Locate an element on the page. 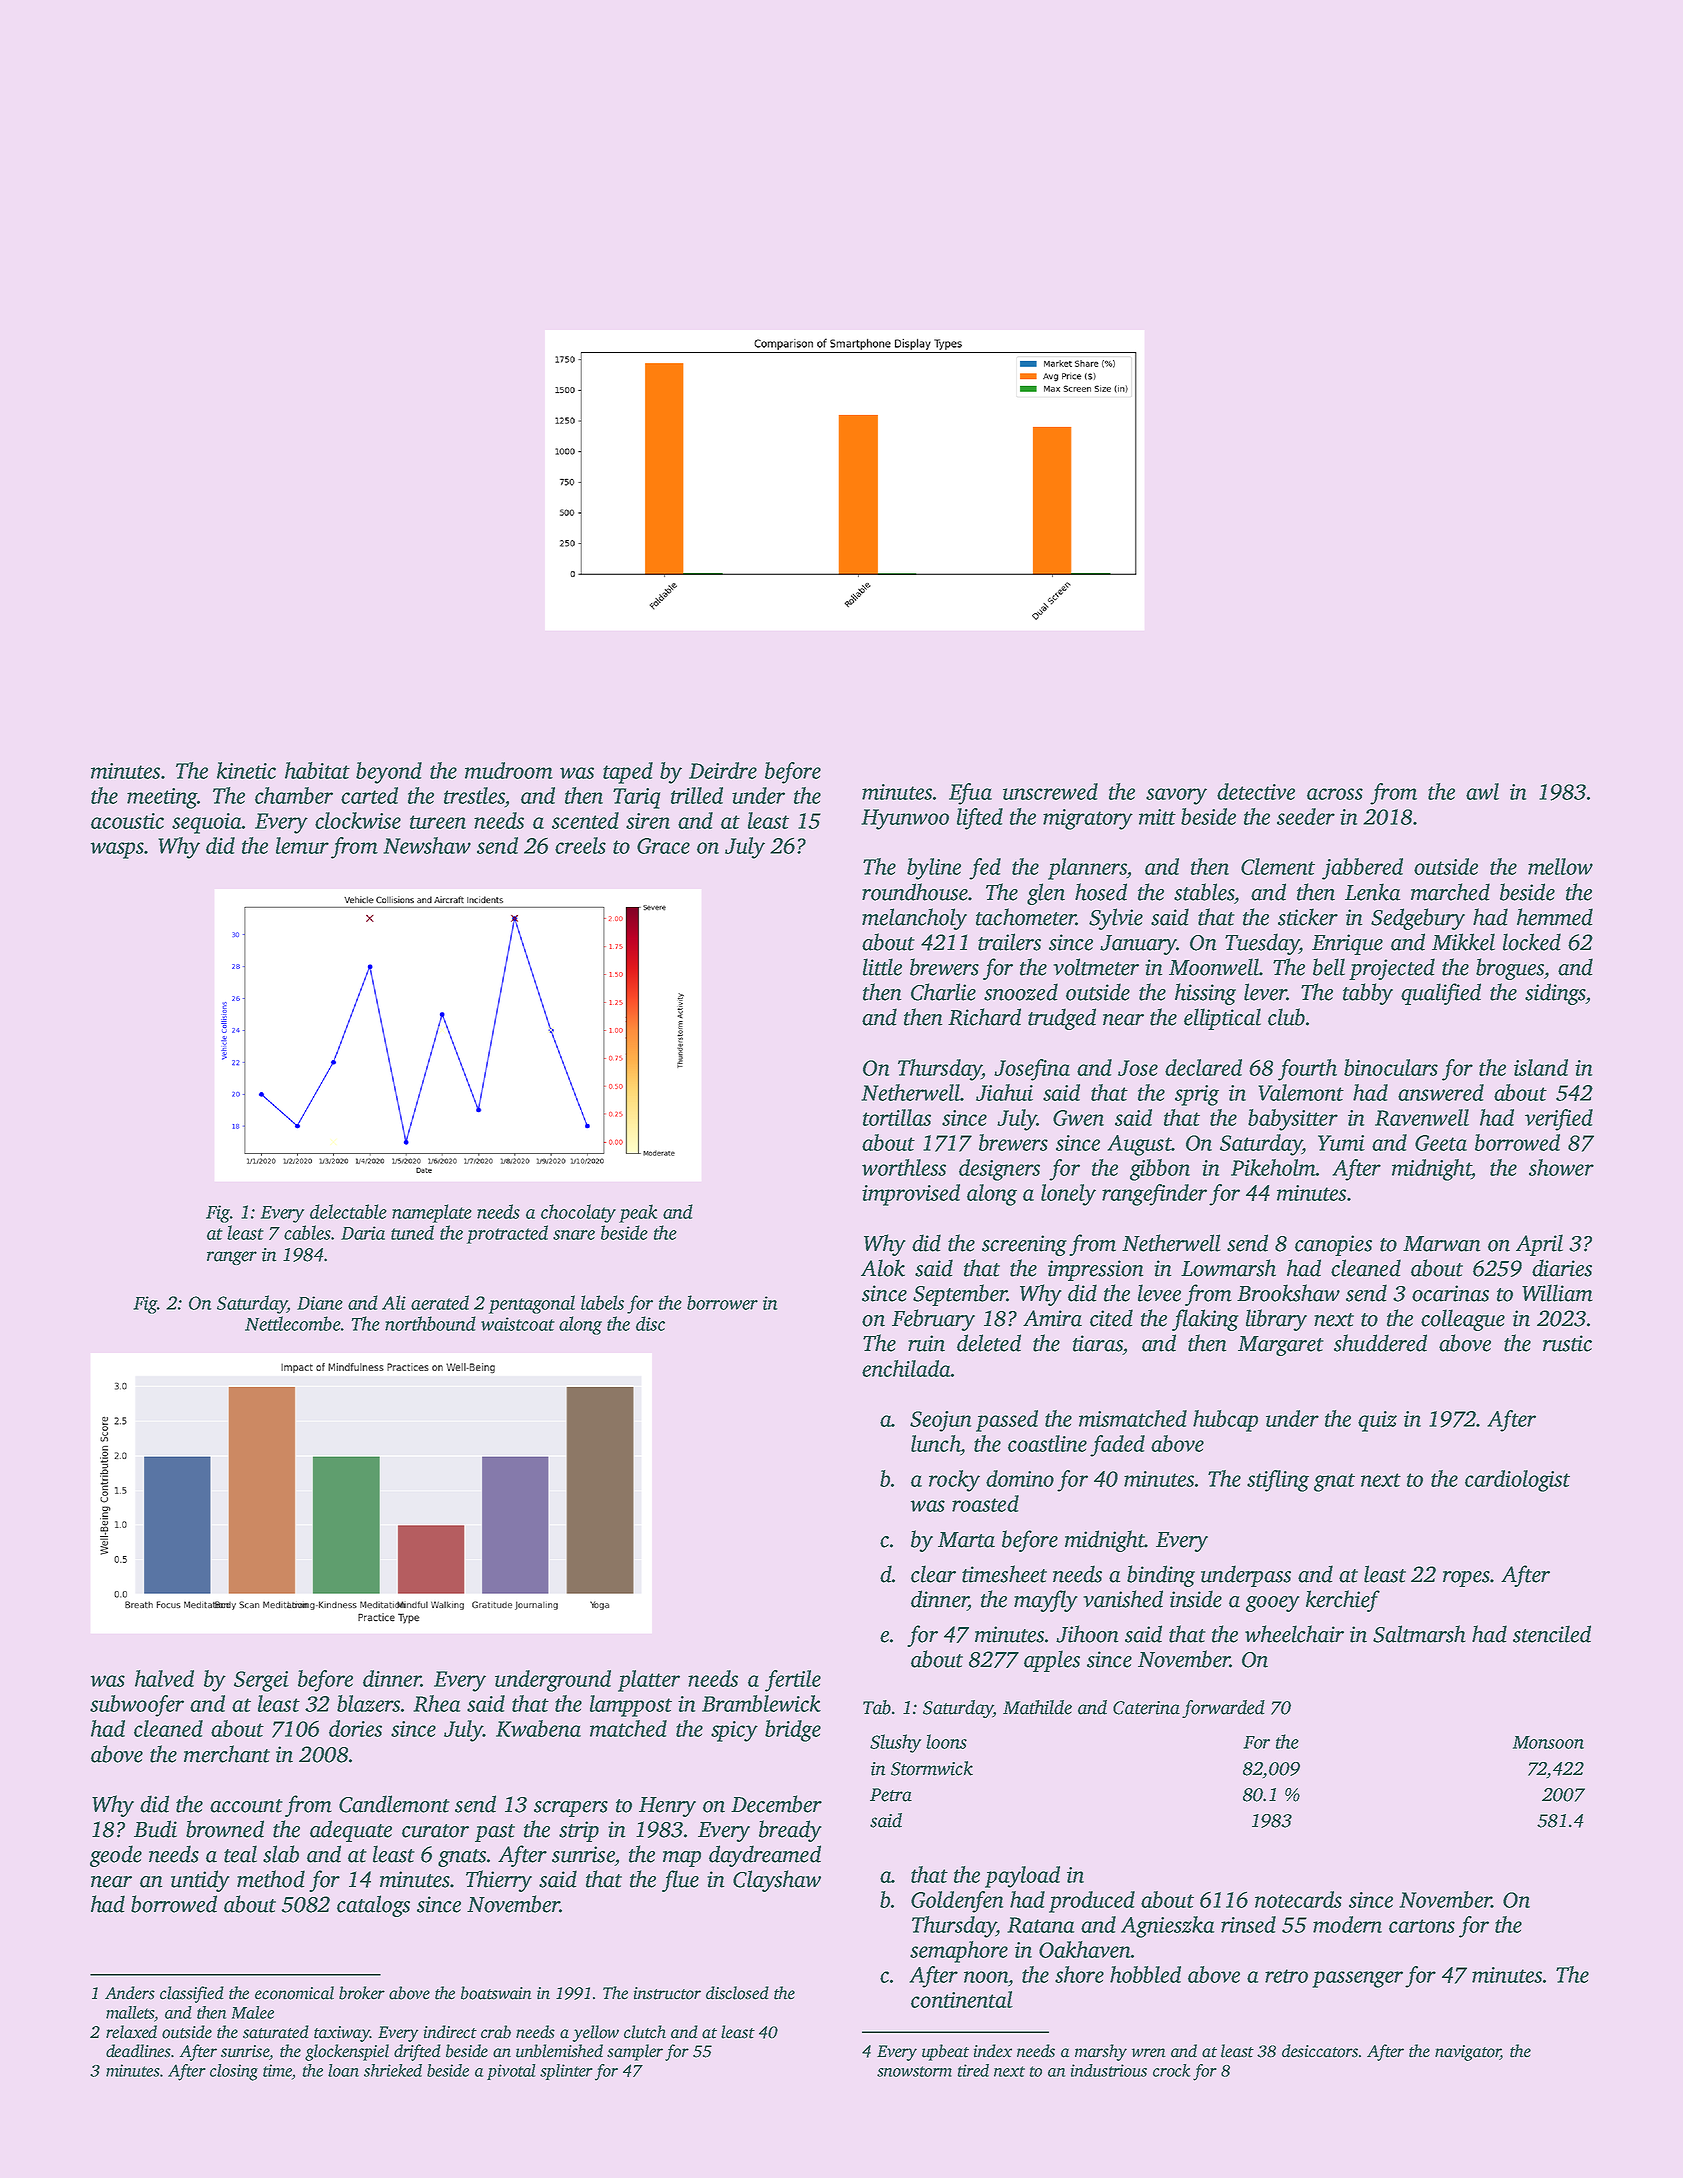 This image has width=1683, height=2178. diaries is located at coordinates (1562, 1268).
